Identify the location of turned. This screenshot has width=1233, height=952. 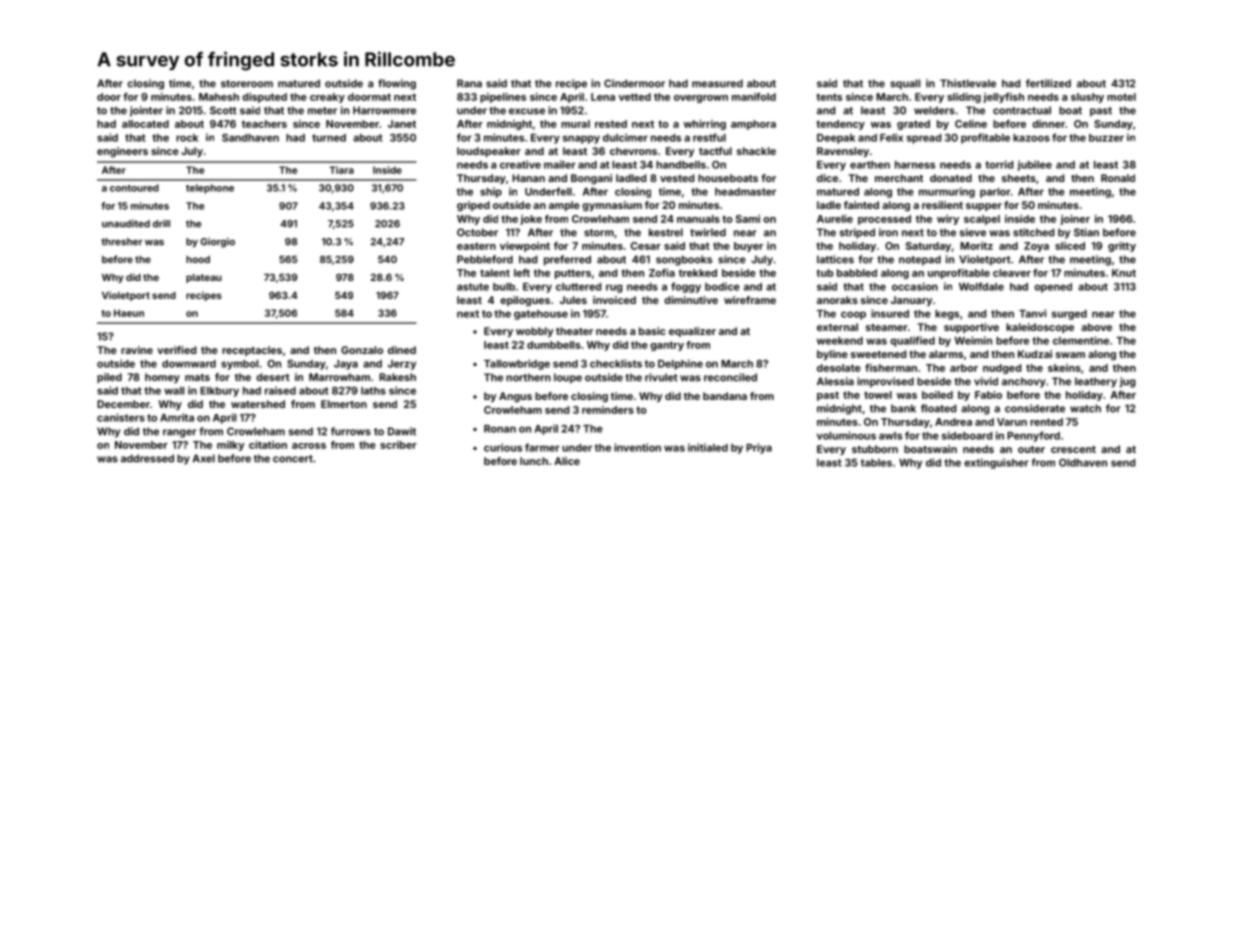
(329, 138).
